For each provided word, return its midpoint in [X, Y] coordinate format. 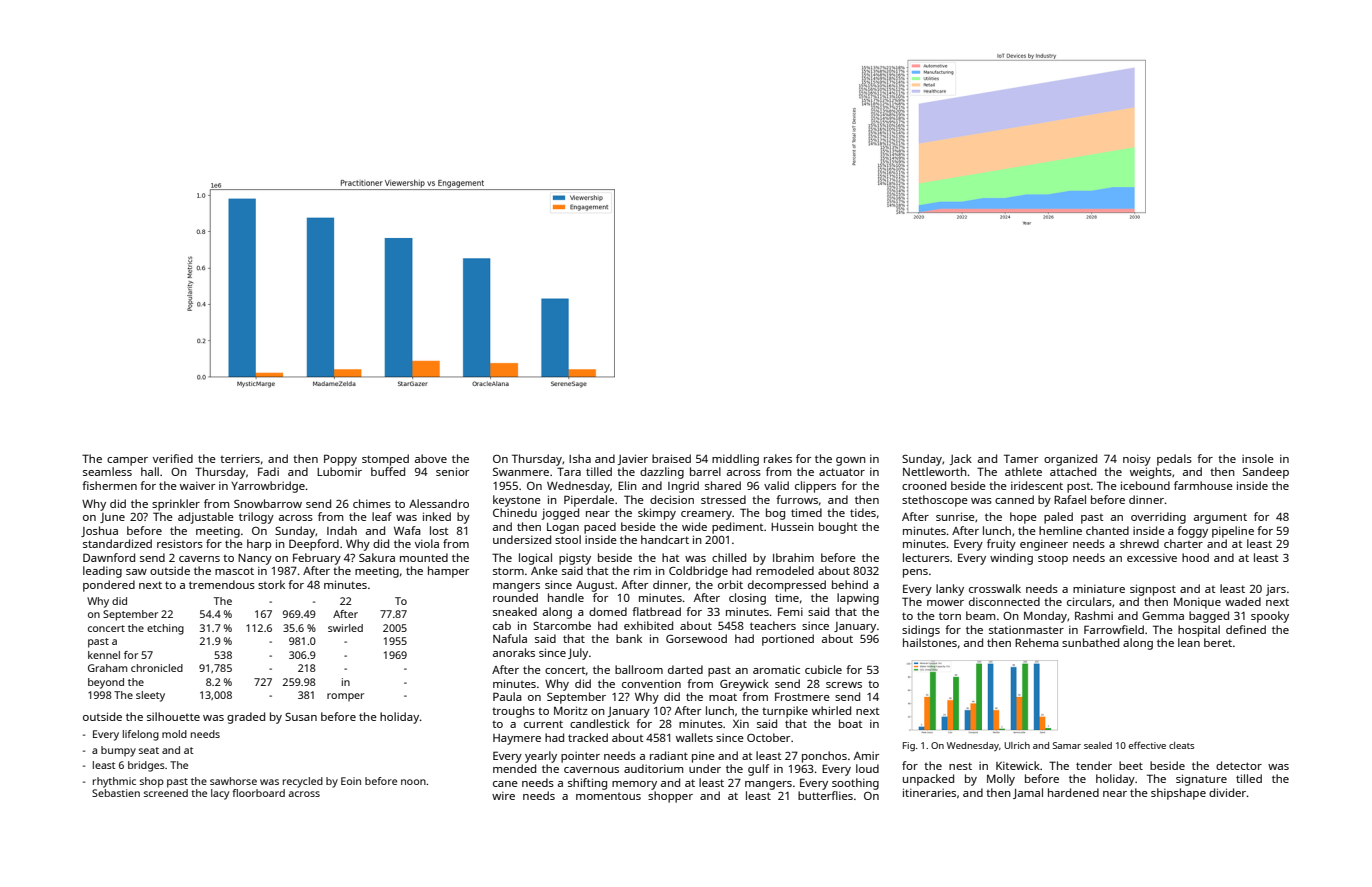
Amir [866, 756]
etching [165, 629]
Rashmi [1094, 615]
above [431, 458]
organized [1070, 460]
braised [671, 458]
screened [166, 793]
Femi [790, 611]
